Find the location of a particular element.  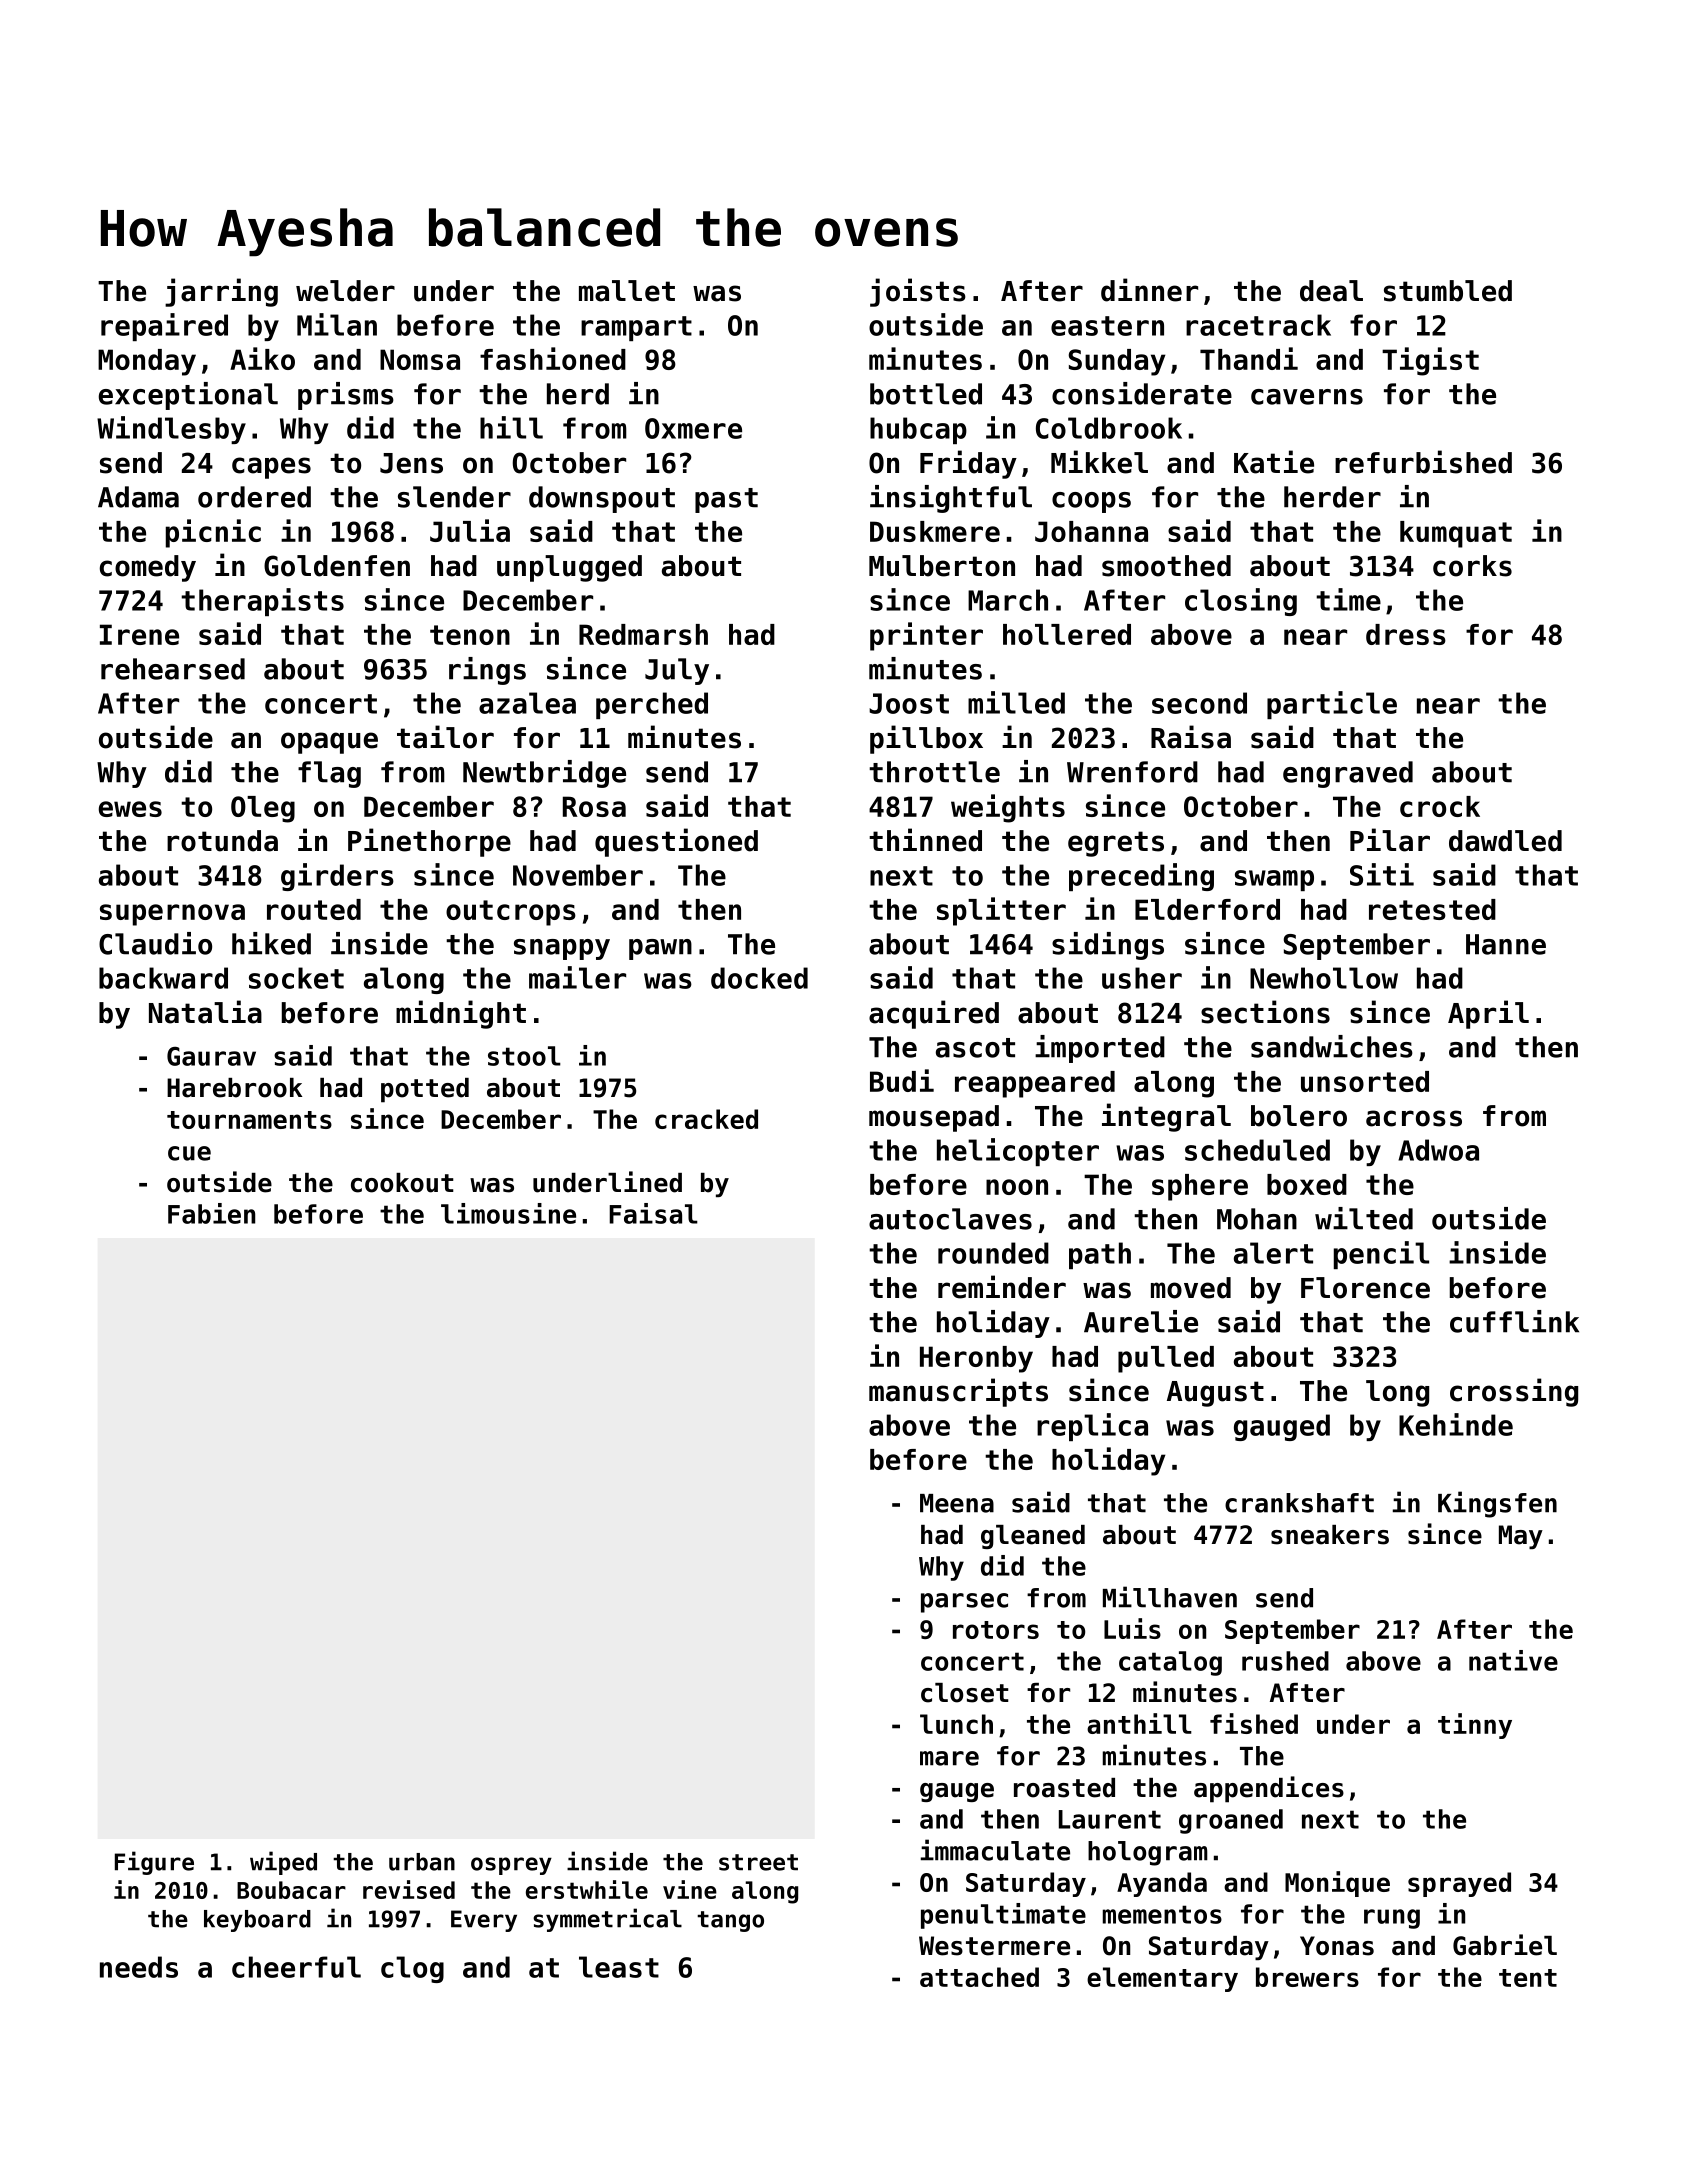

considerate is located at coordinates (1142, 393).
